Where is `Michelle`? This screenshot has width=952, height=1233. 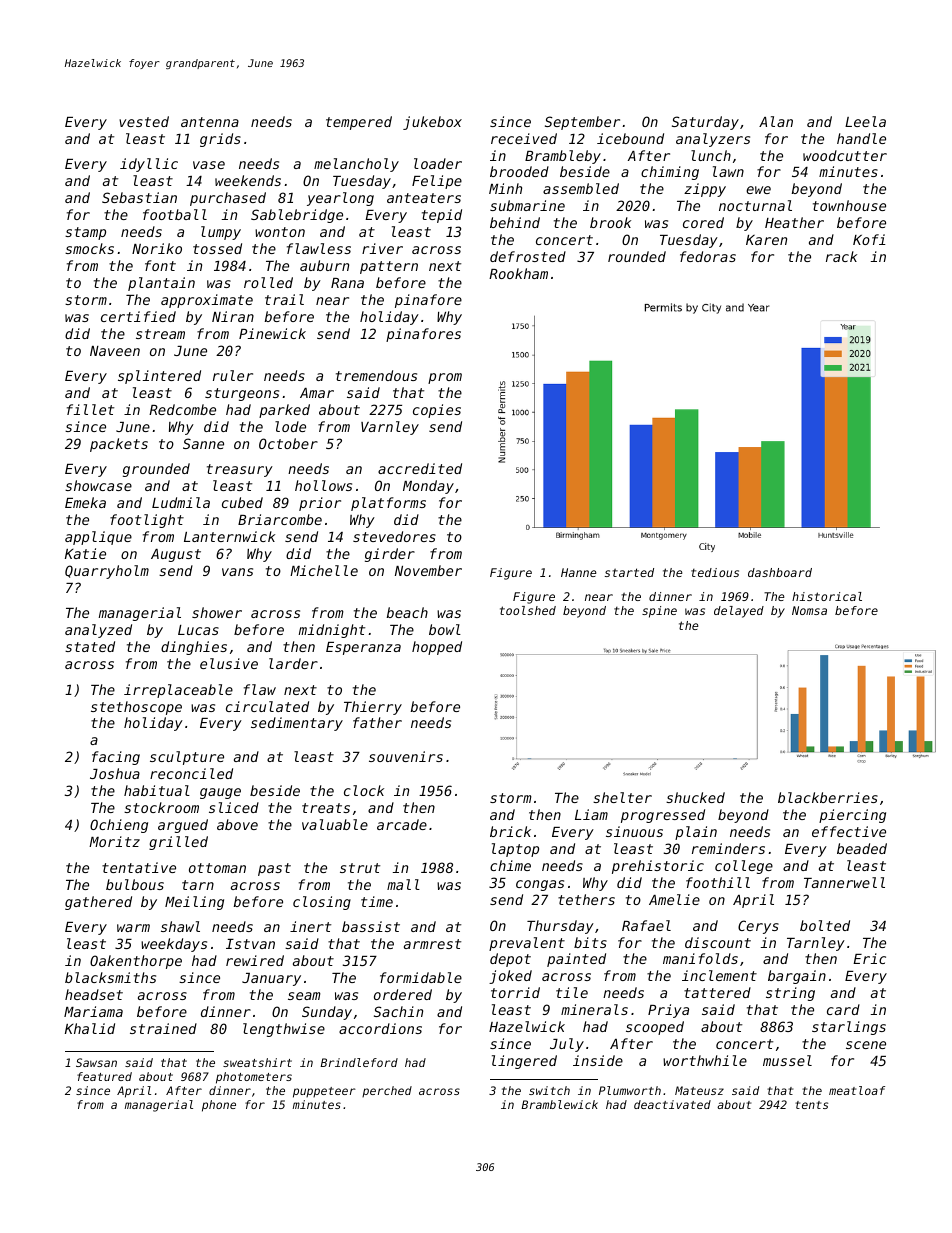 Michelle is located at coordinates (324, 570).
